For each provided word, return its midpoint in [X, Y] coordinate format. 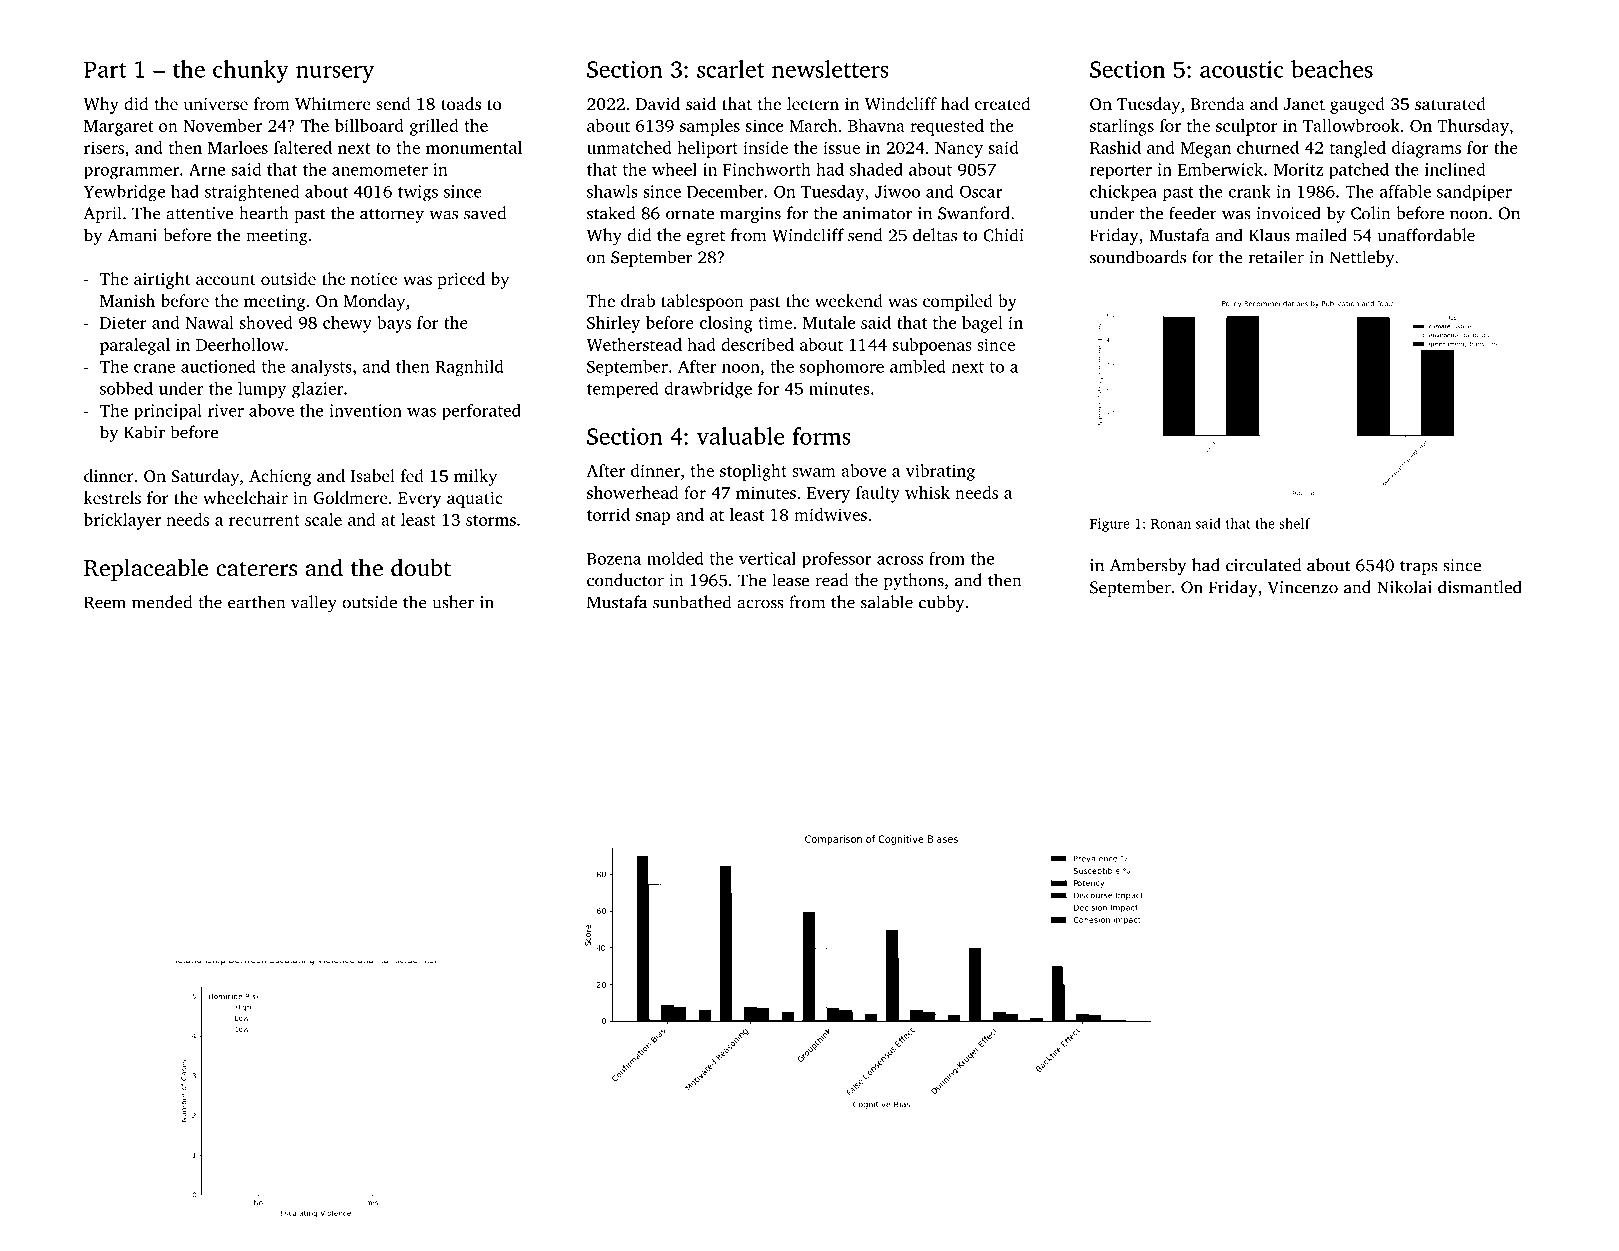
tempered [623, 390]
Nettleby [1362, 258]
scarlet [731, 69]
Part [105, 69]
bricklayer [122, 521]
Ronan [1171, 524]
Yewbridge [124, 193]
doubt [421, 567]
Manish [127, 300]
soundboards [1138, 257]
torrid [608, 514]
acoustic [1242, 69]
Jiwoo [897, 191]
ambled [918, 366]
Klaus [1269, 235]
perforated [481, 411]
